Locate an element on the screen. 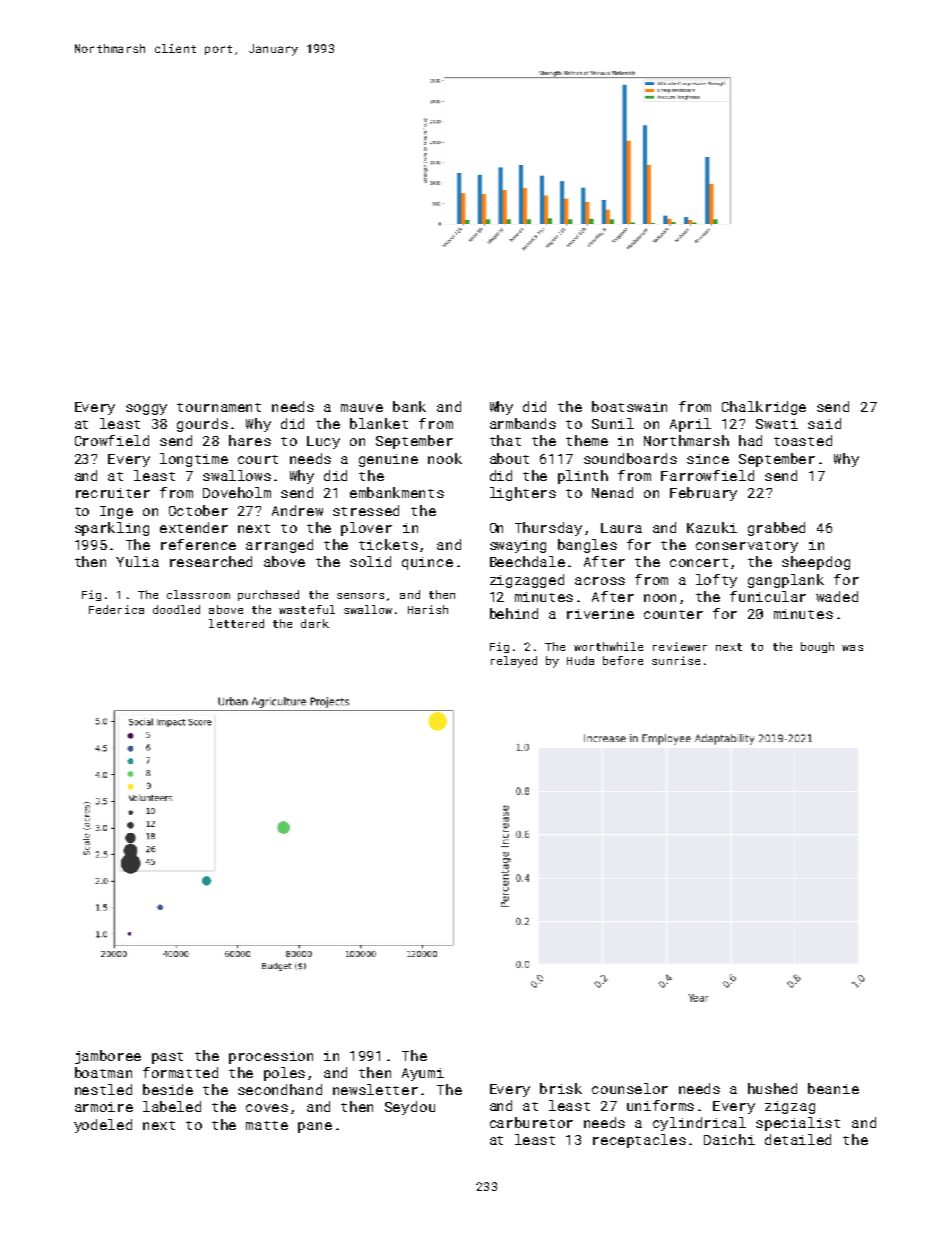 The image size is (952, 1233). boatswain is located at coordinates (629, 406).
